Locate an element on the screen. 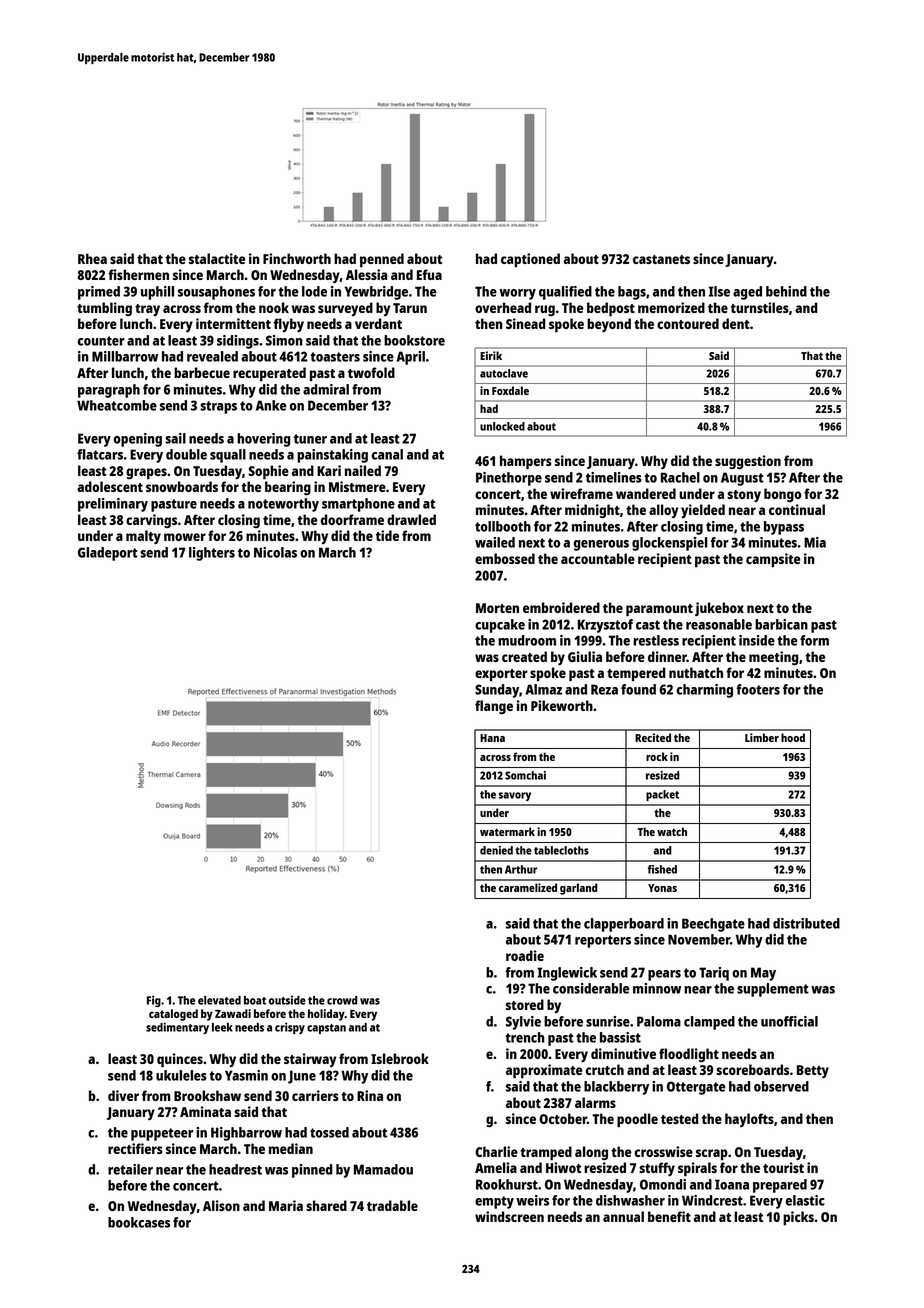  paramount is located at coordinates (659, 610).
